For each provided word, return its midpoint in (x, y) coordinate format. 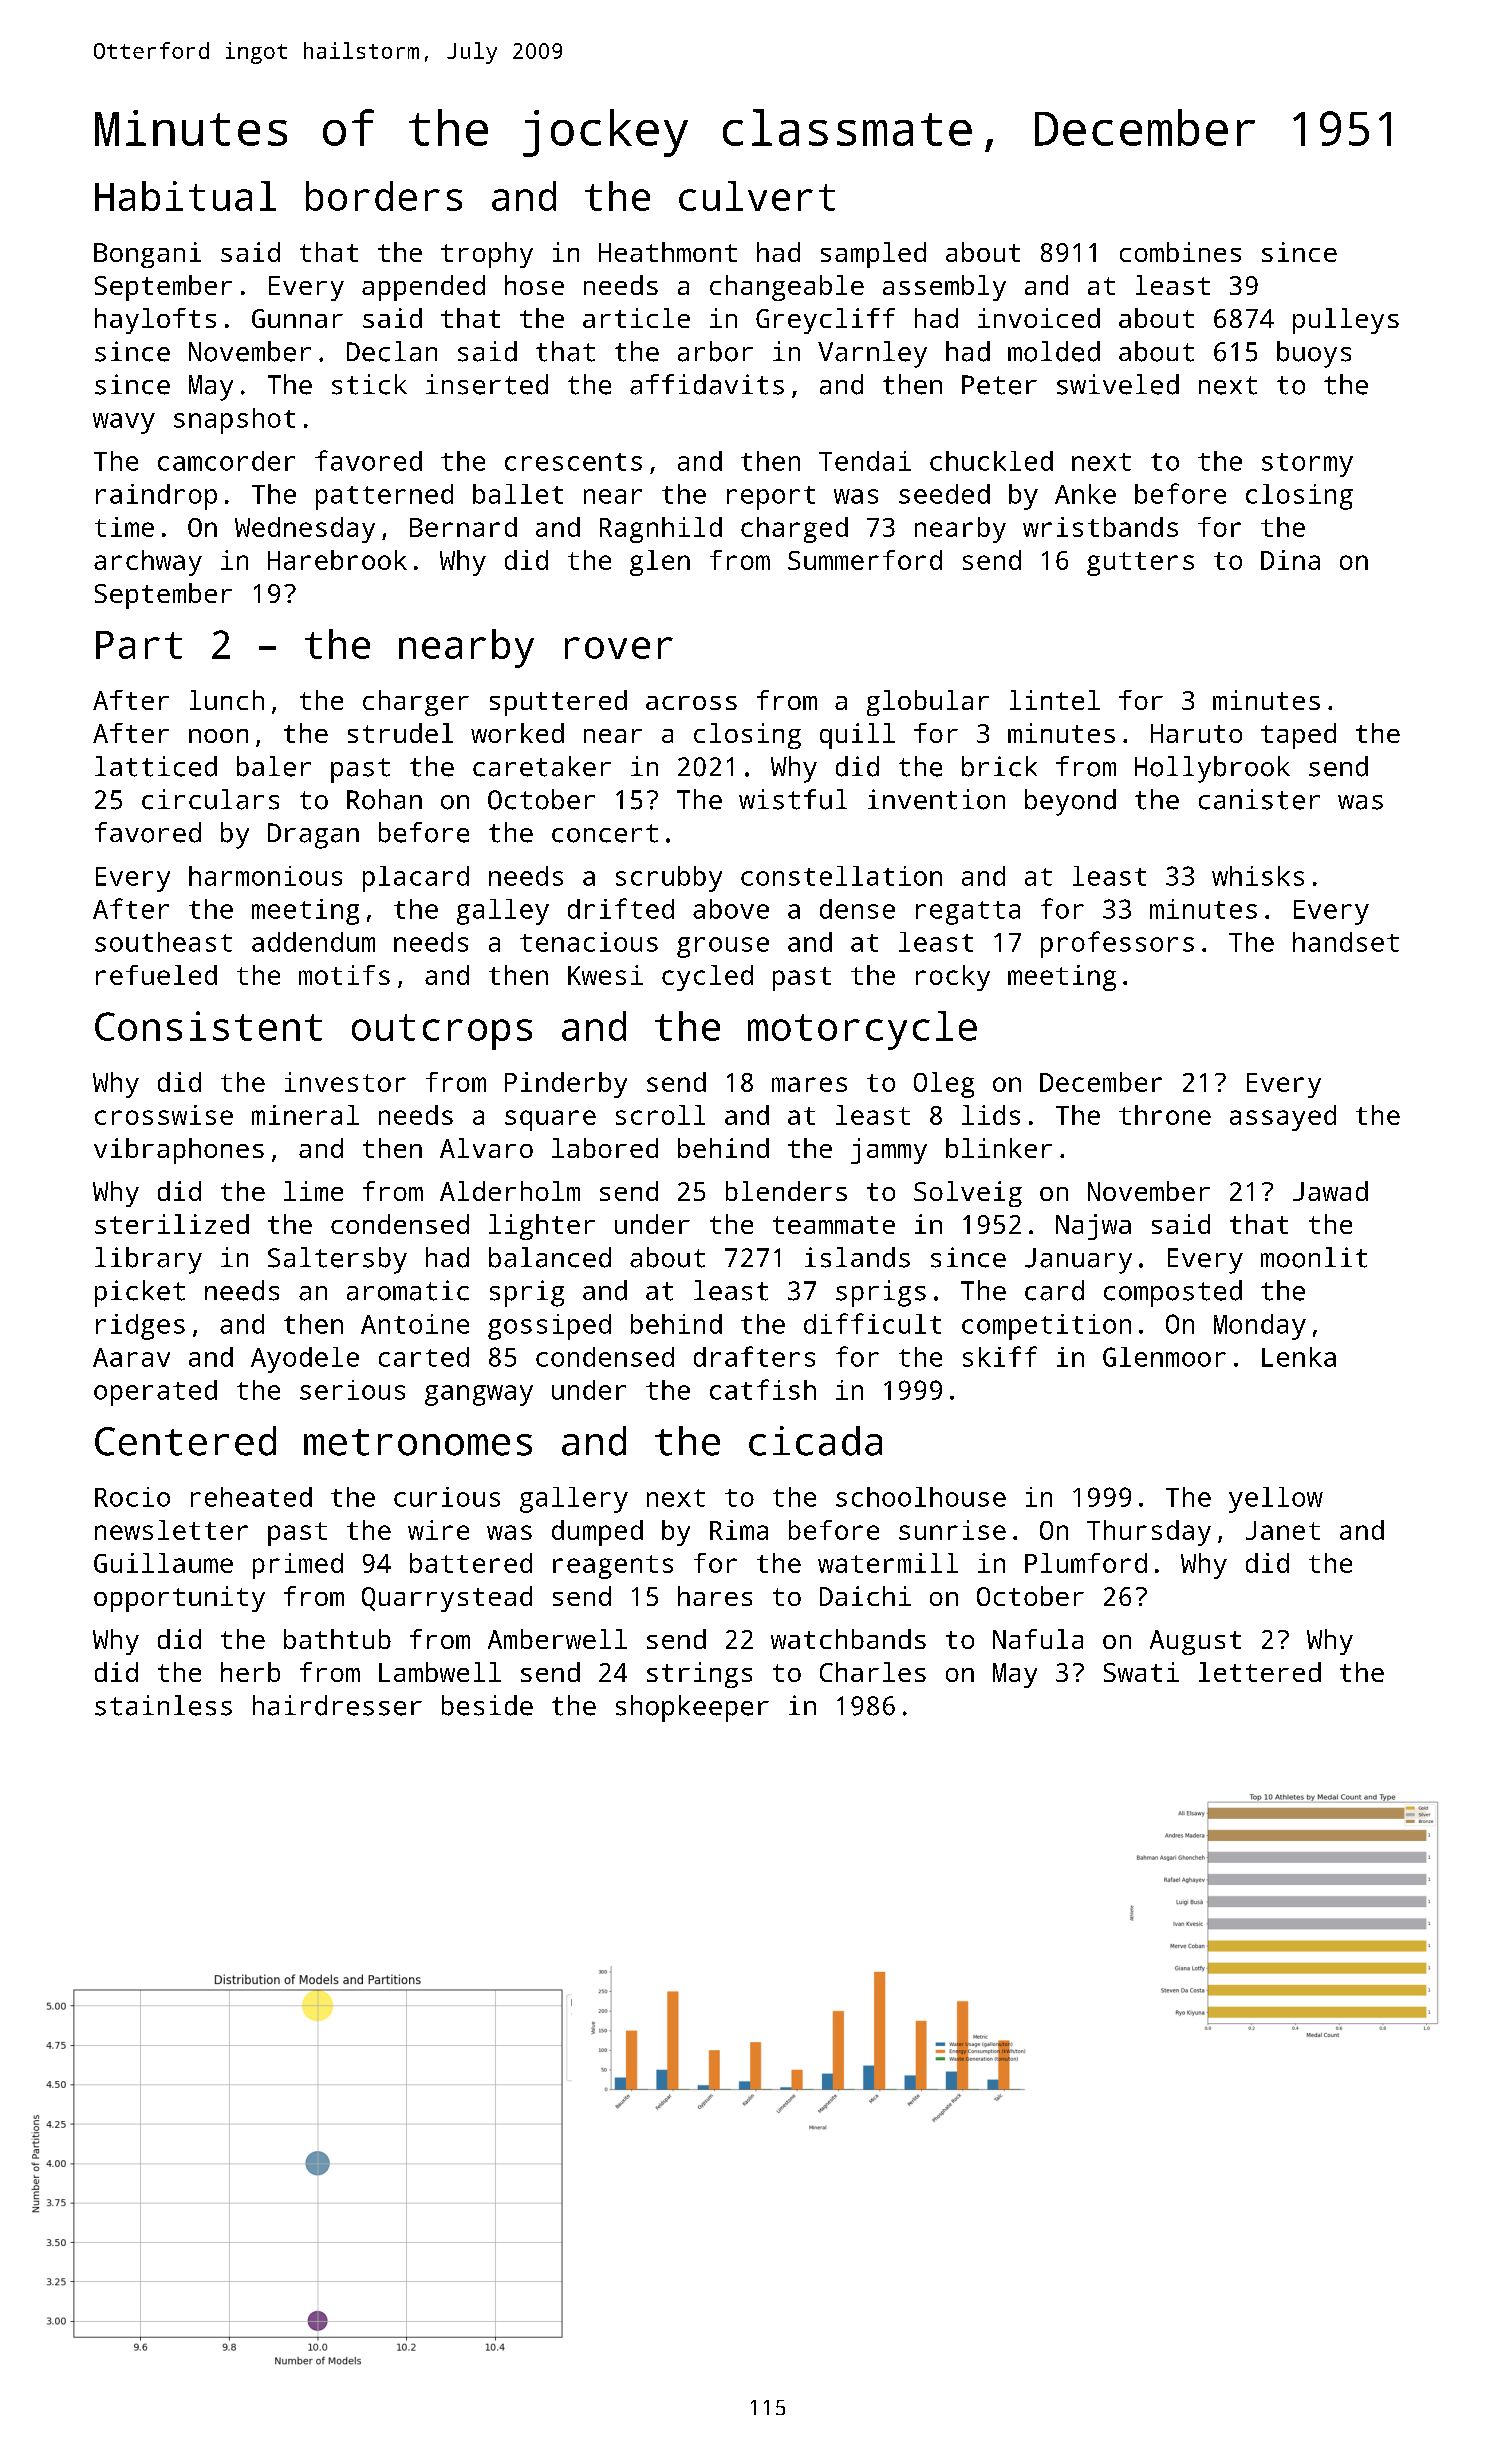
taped (1298, 736)
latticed (156, 766)
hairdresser (337, 1705)
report (771, 498)
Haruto (1196, 733)
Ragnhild (661, 530)
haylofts (155, 321)
